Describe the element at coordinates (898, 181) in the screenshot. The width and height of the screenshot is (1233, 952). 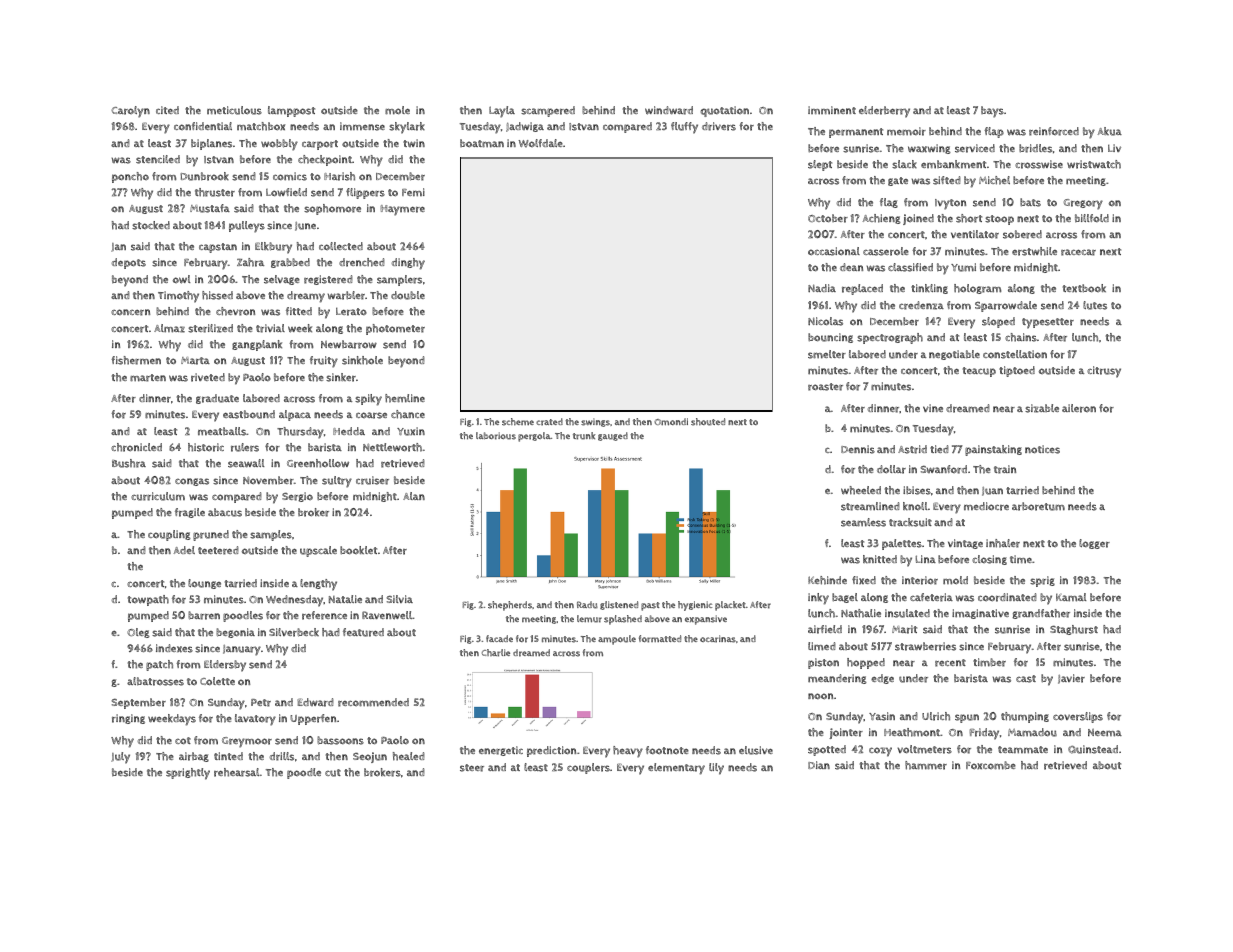
I see `gate` at that location.
